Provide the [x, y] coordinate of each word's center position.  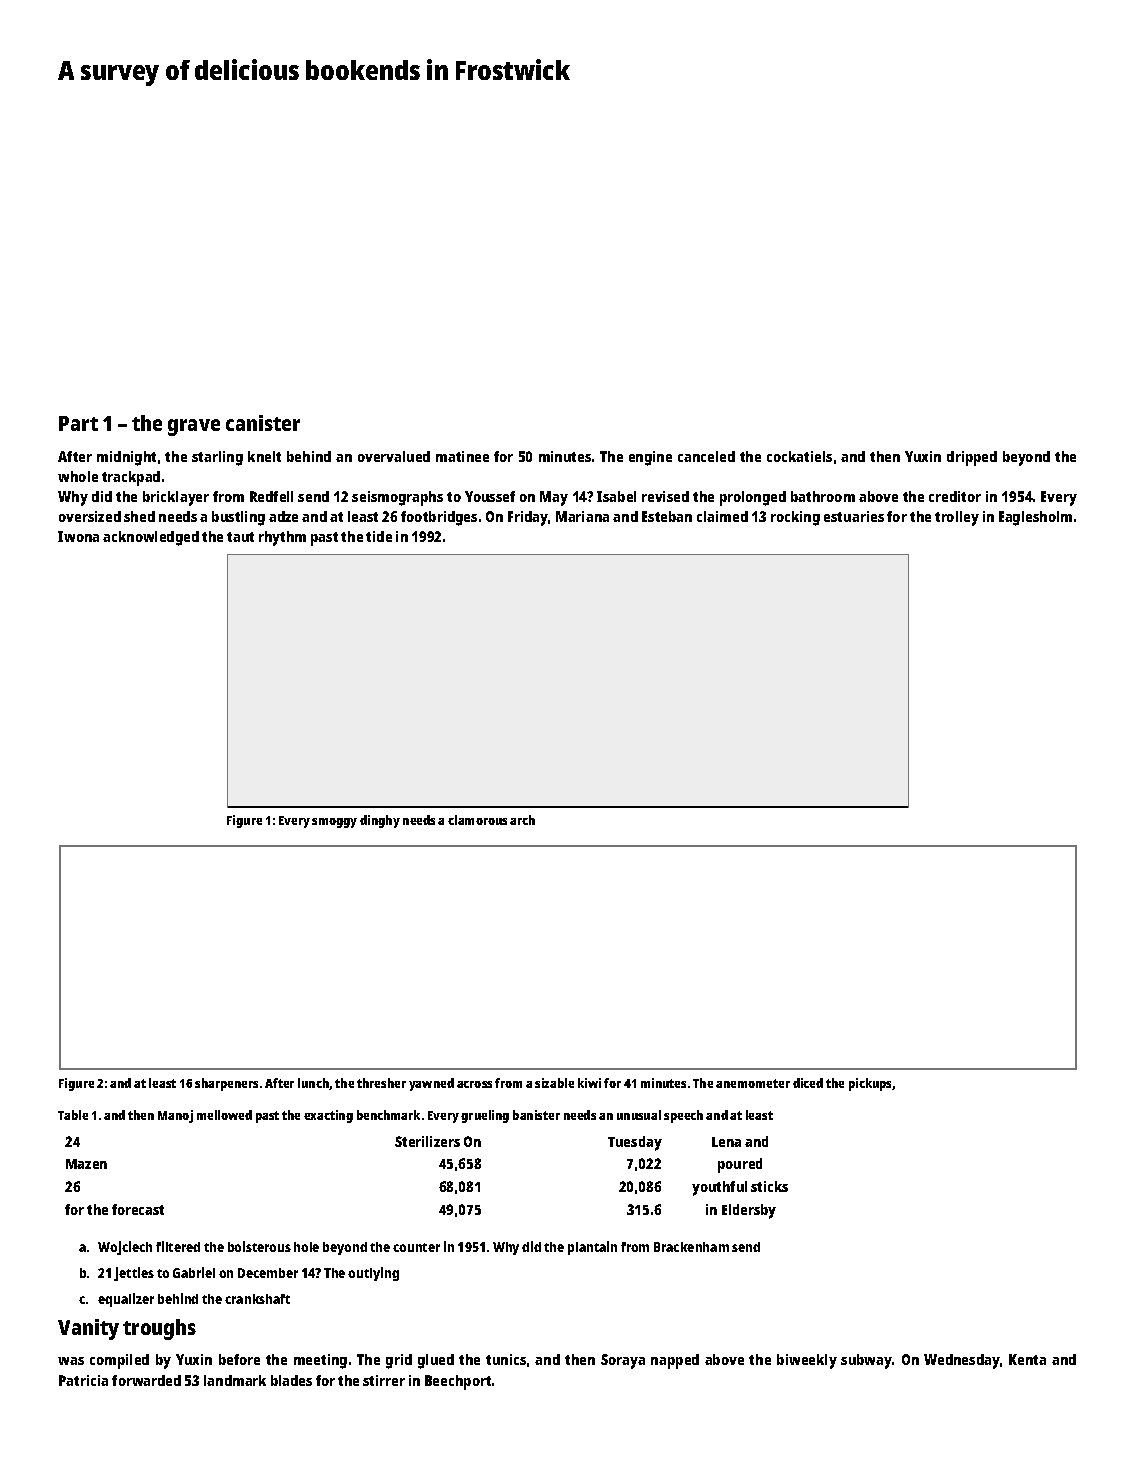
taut [240, 537]
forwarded [146, 1380]
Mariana [582, 516]
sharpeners [226, 1084]
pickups [871, 1084]
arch [522, 820]
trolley [957, 518]
